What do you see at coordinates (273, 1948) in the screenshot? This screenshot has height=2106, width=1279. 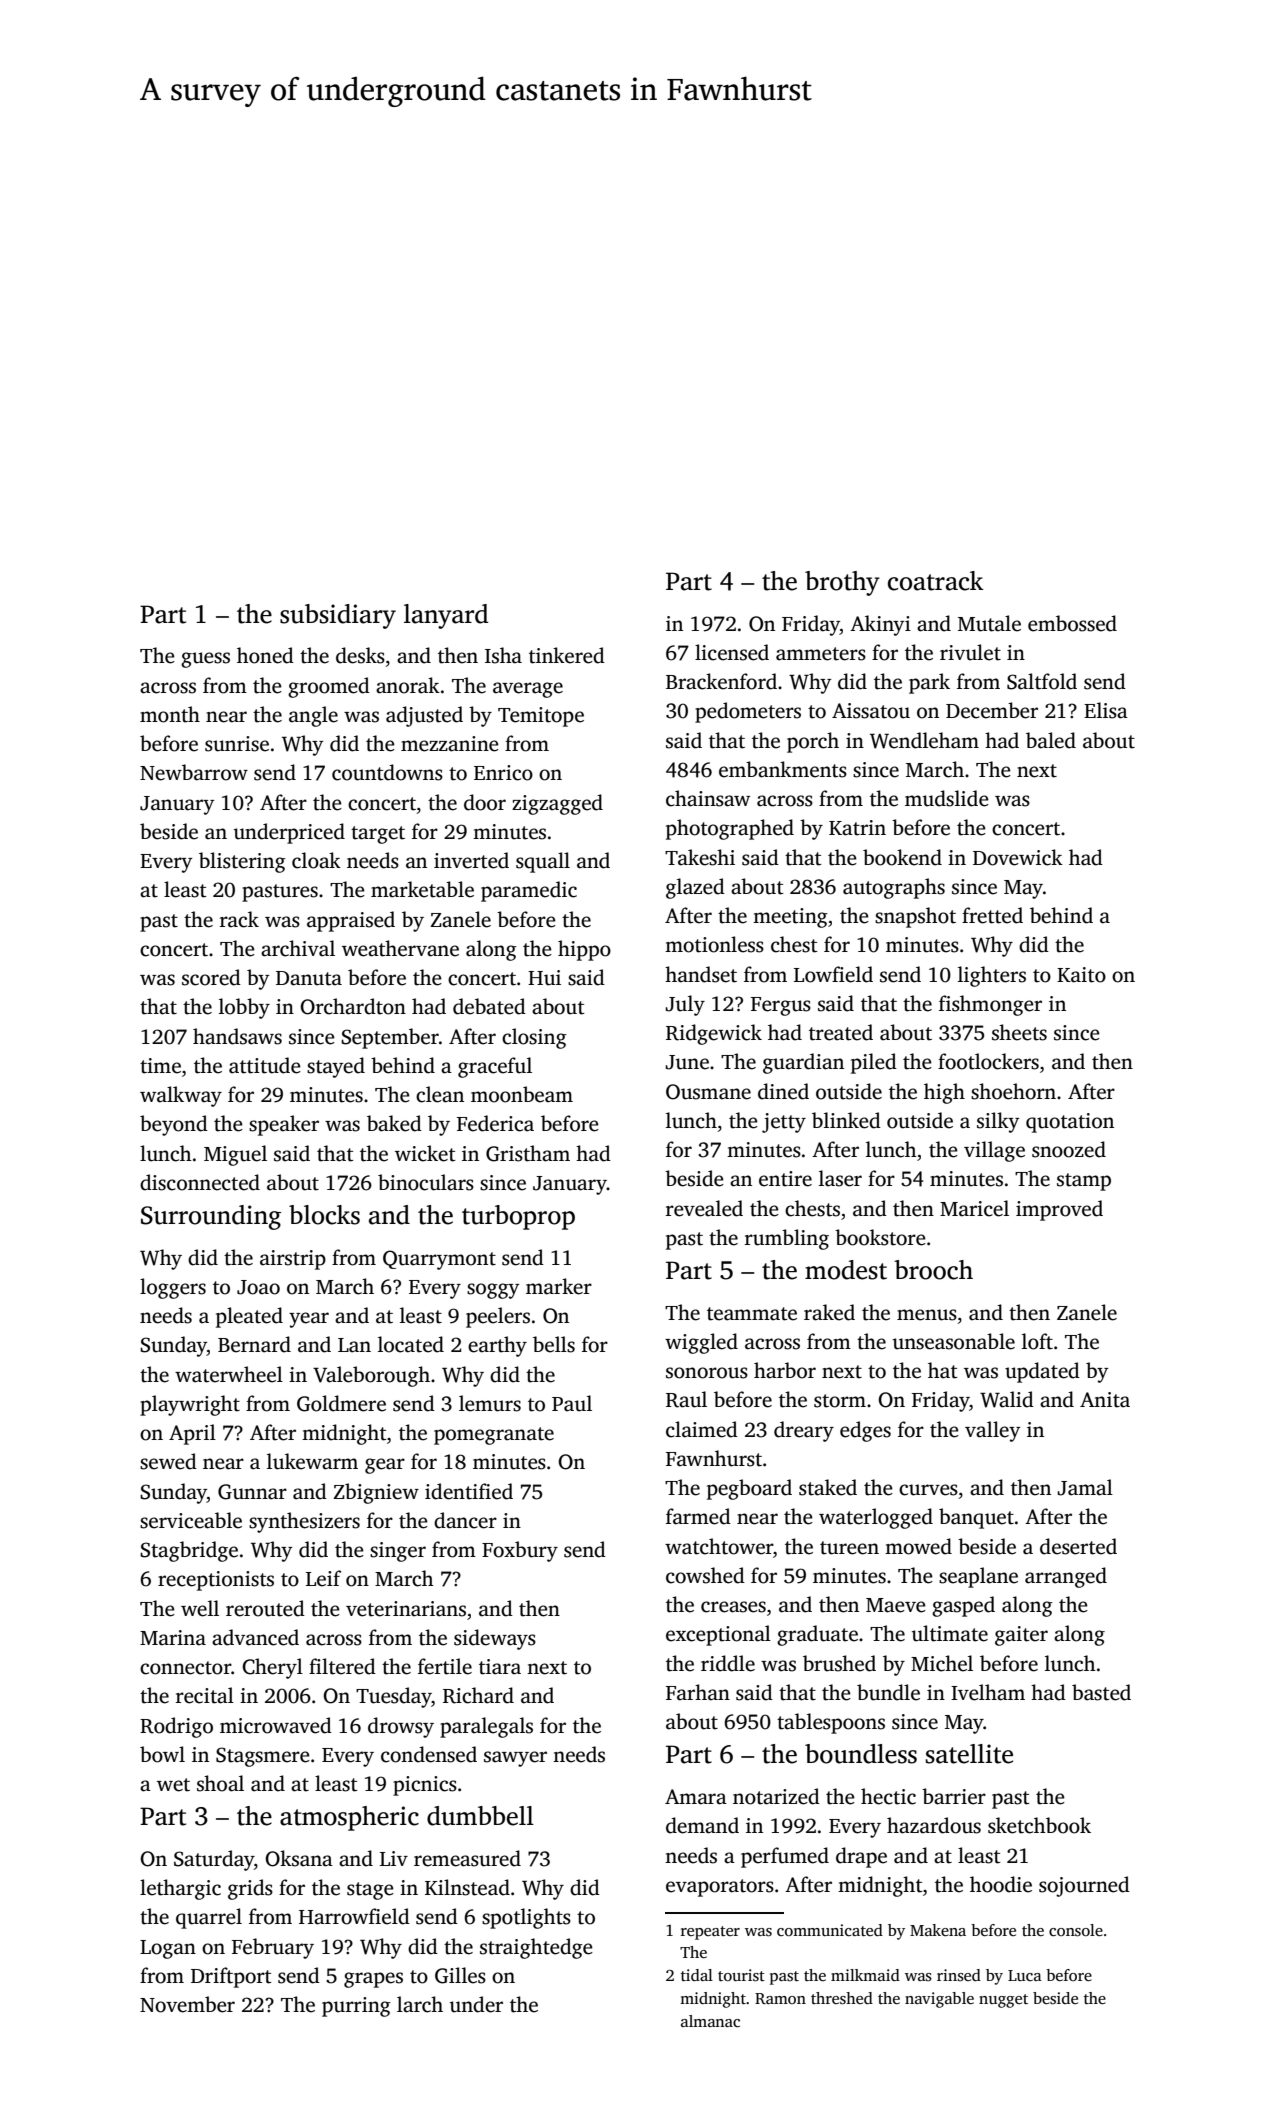 I see `February` at bounding box center [273, 1948].
